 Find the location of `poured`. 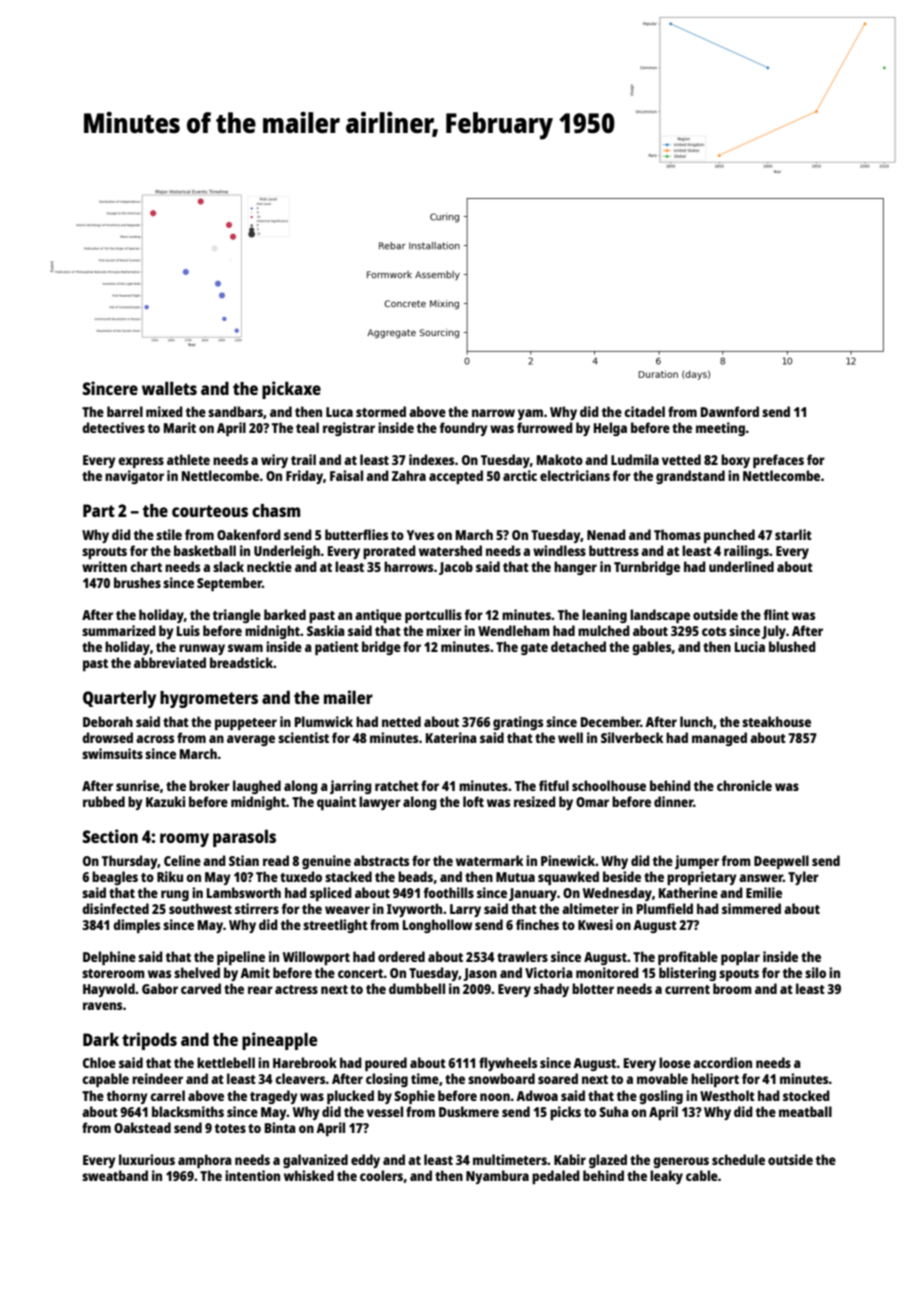

poured is located at coordinates (386, 1064).
